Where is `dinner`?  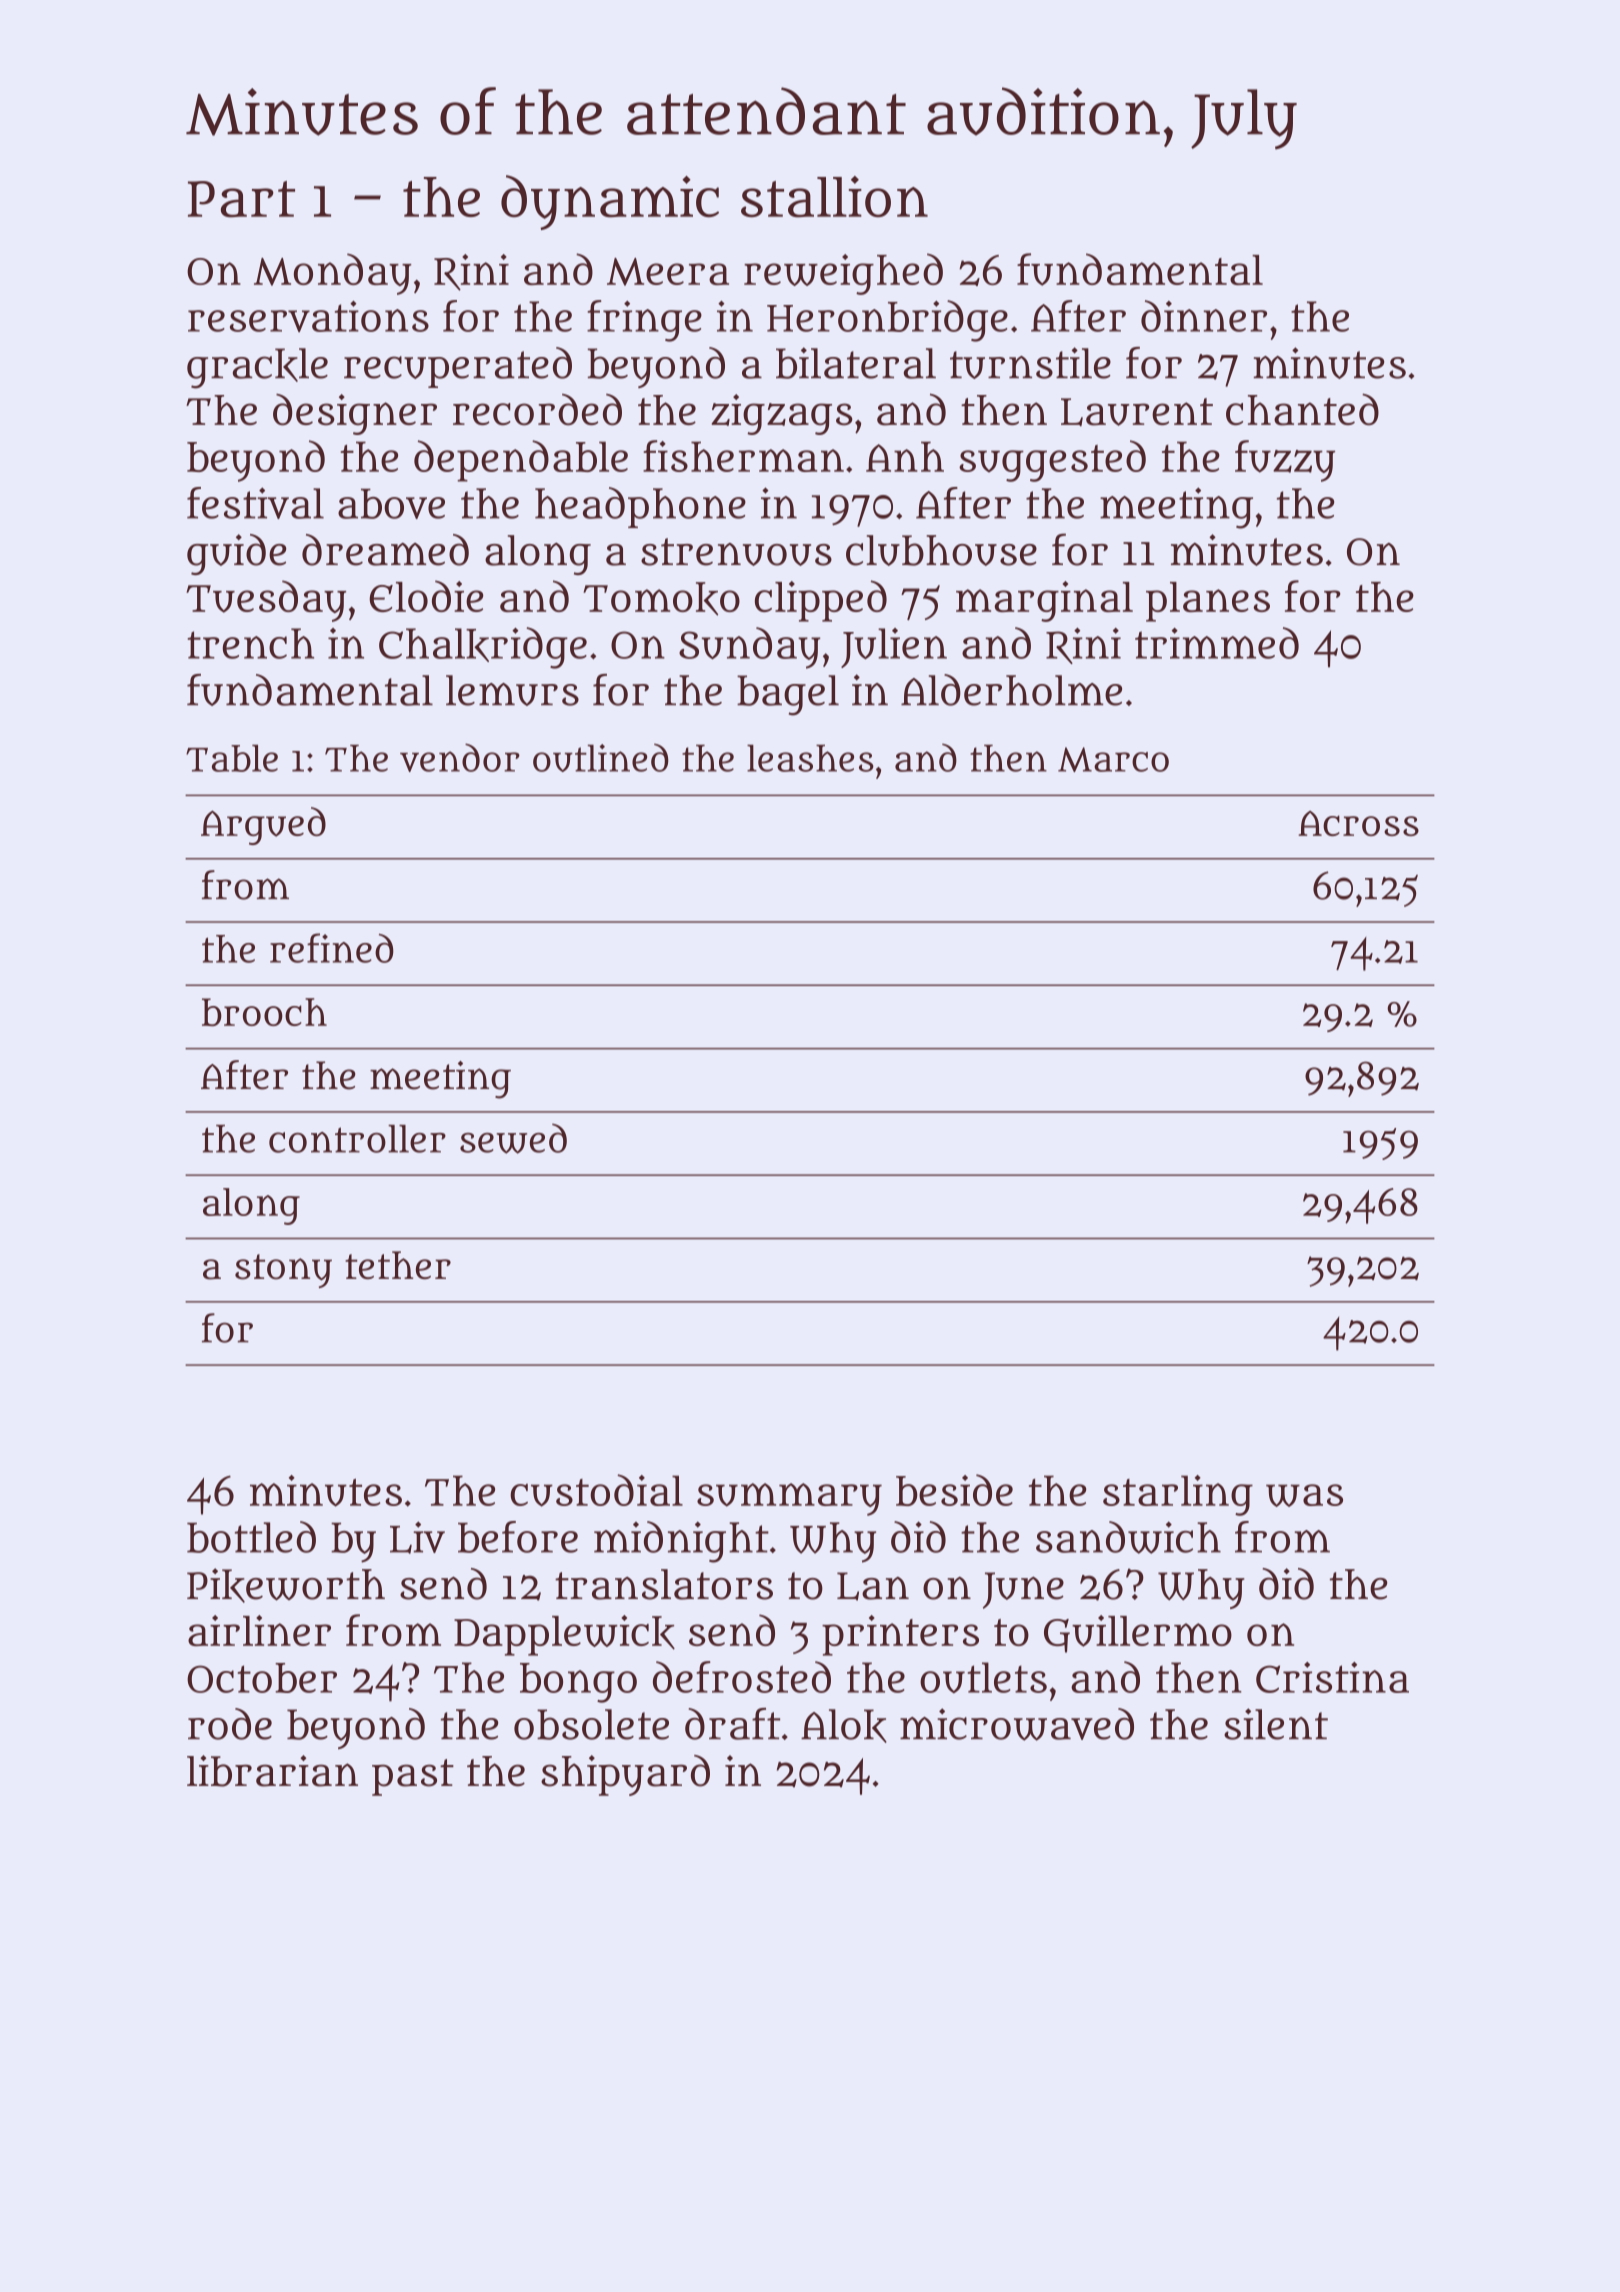 dinner is located at coordinates (1204, 316).
